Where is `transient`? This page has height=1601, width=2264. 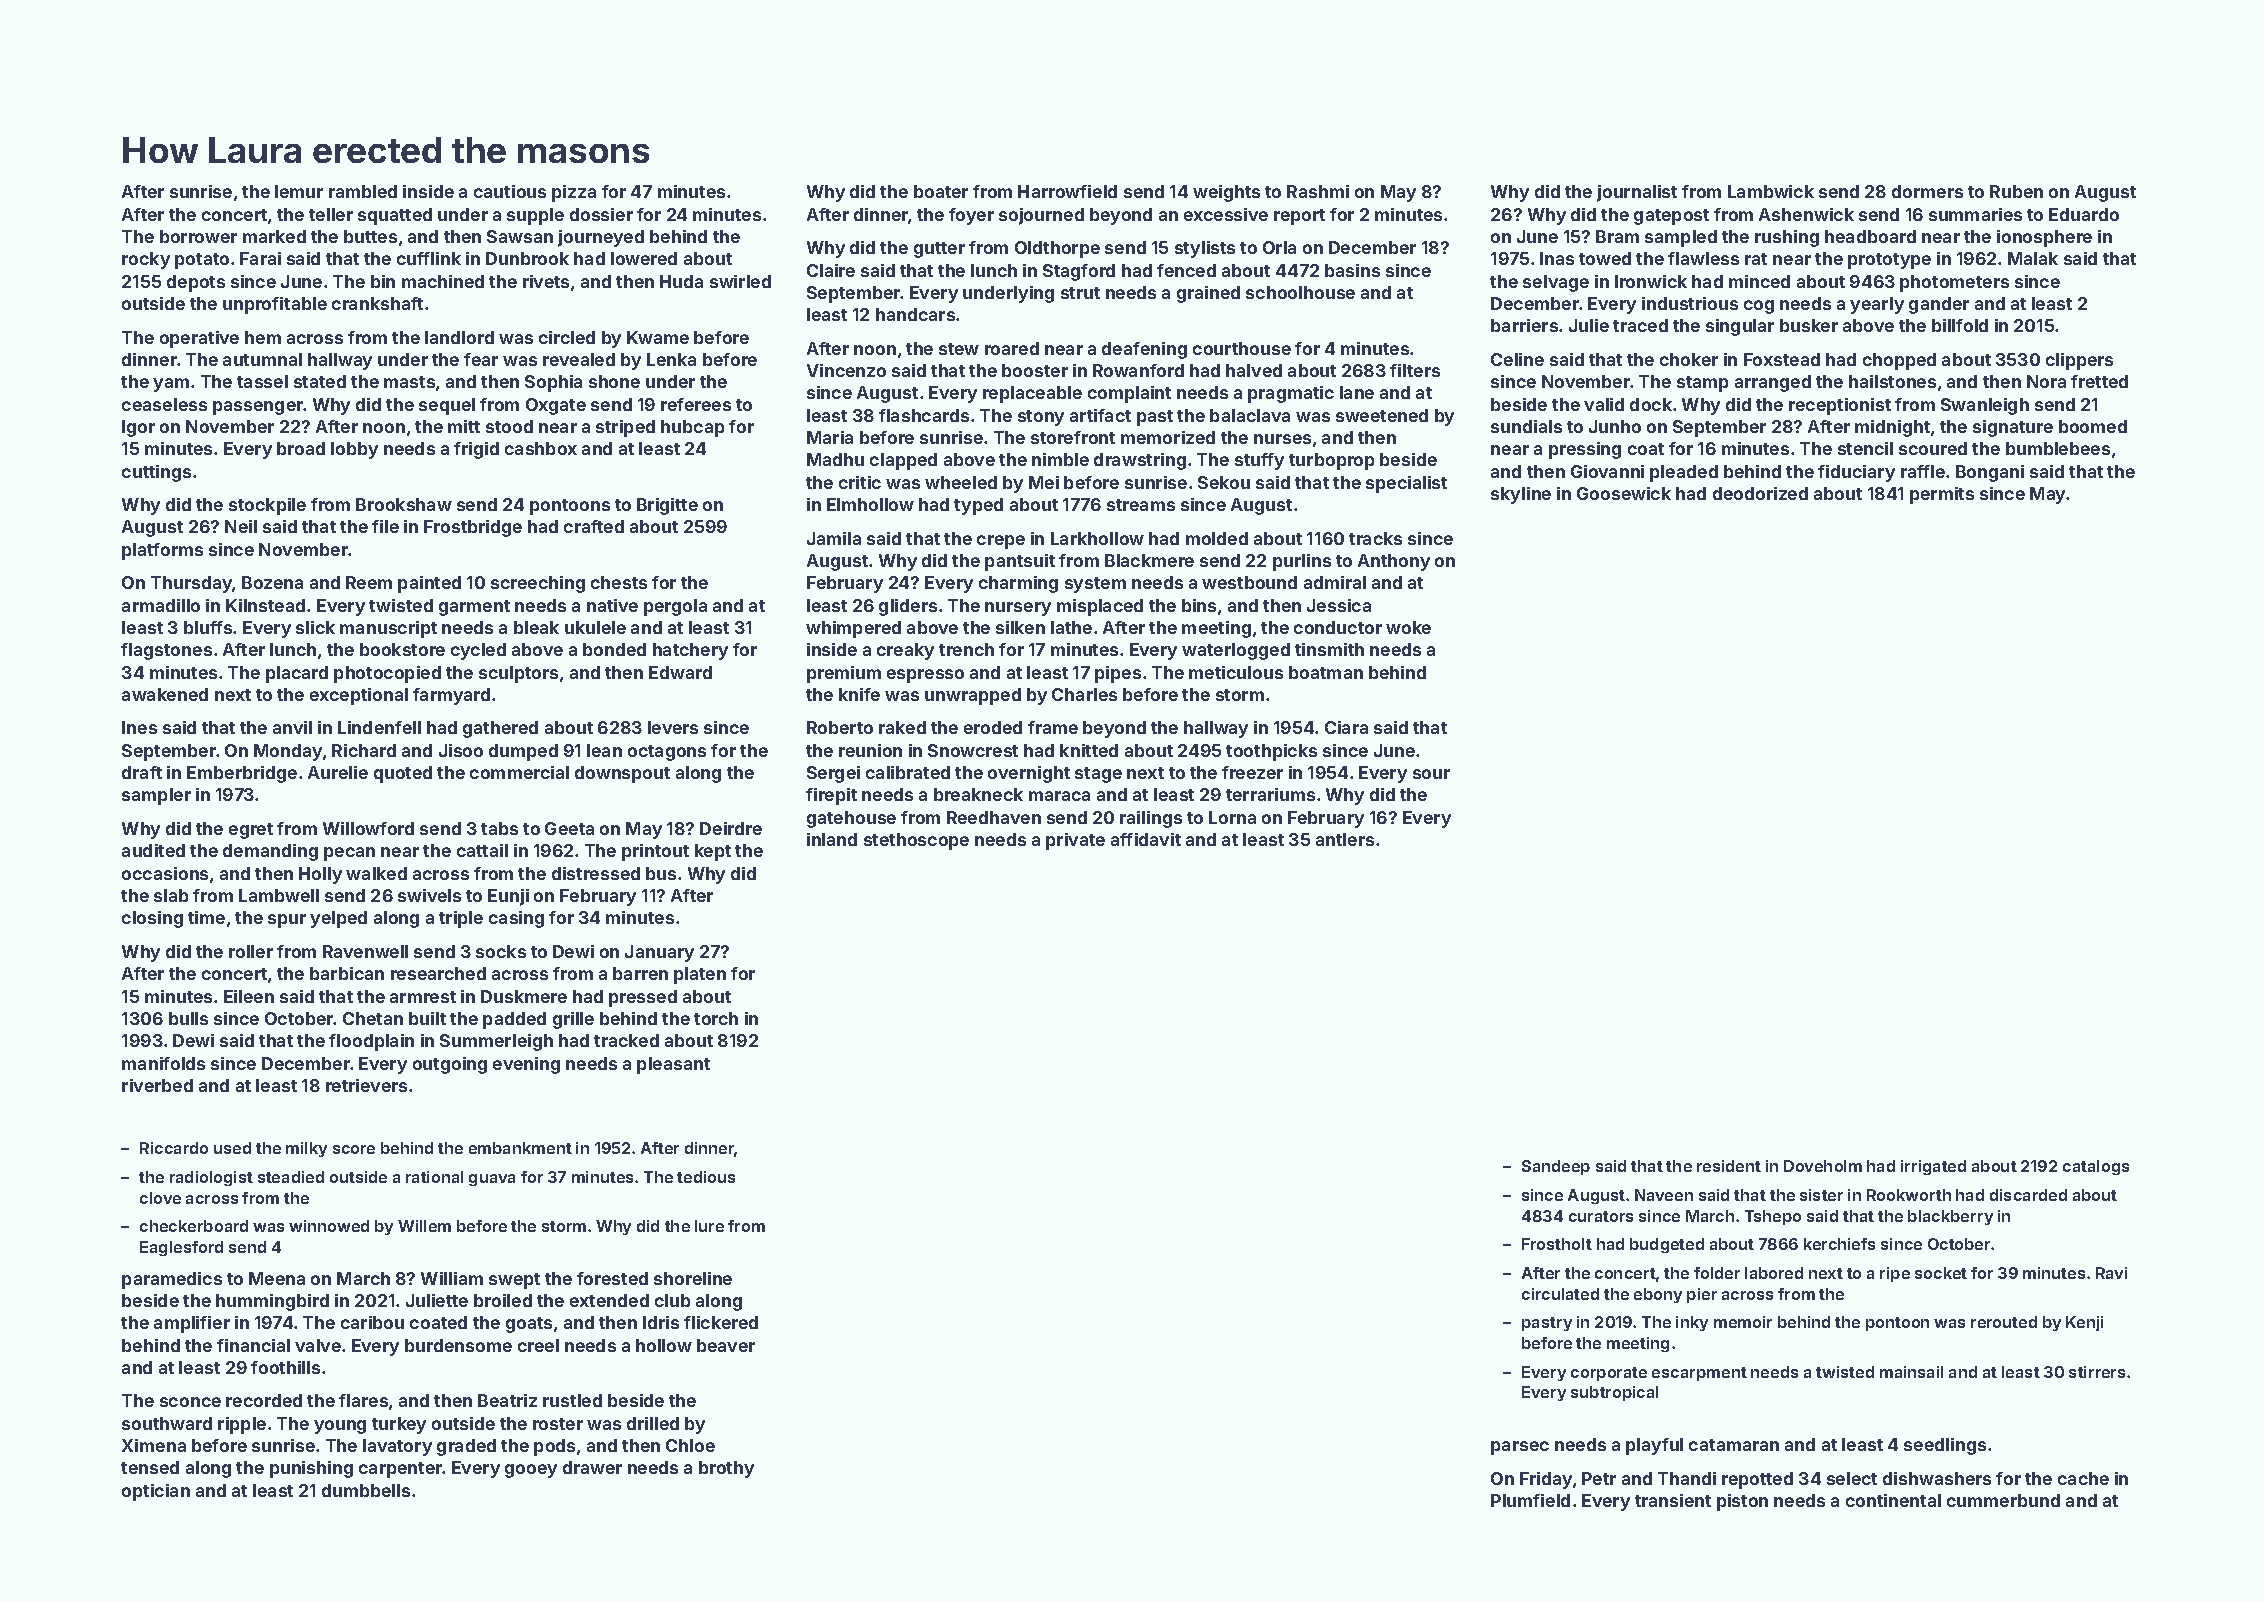
transient is located at coordinates (1673, 1500).
